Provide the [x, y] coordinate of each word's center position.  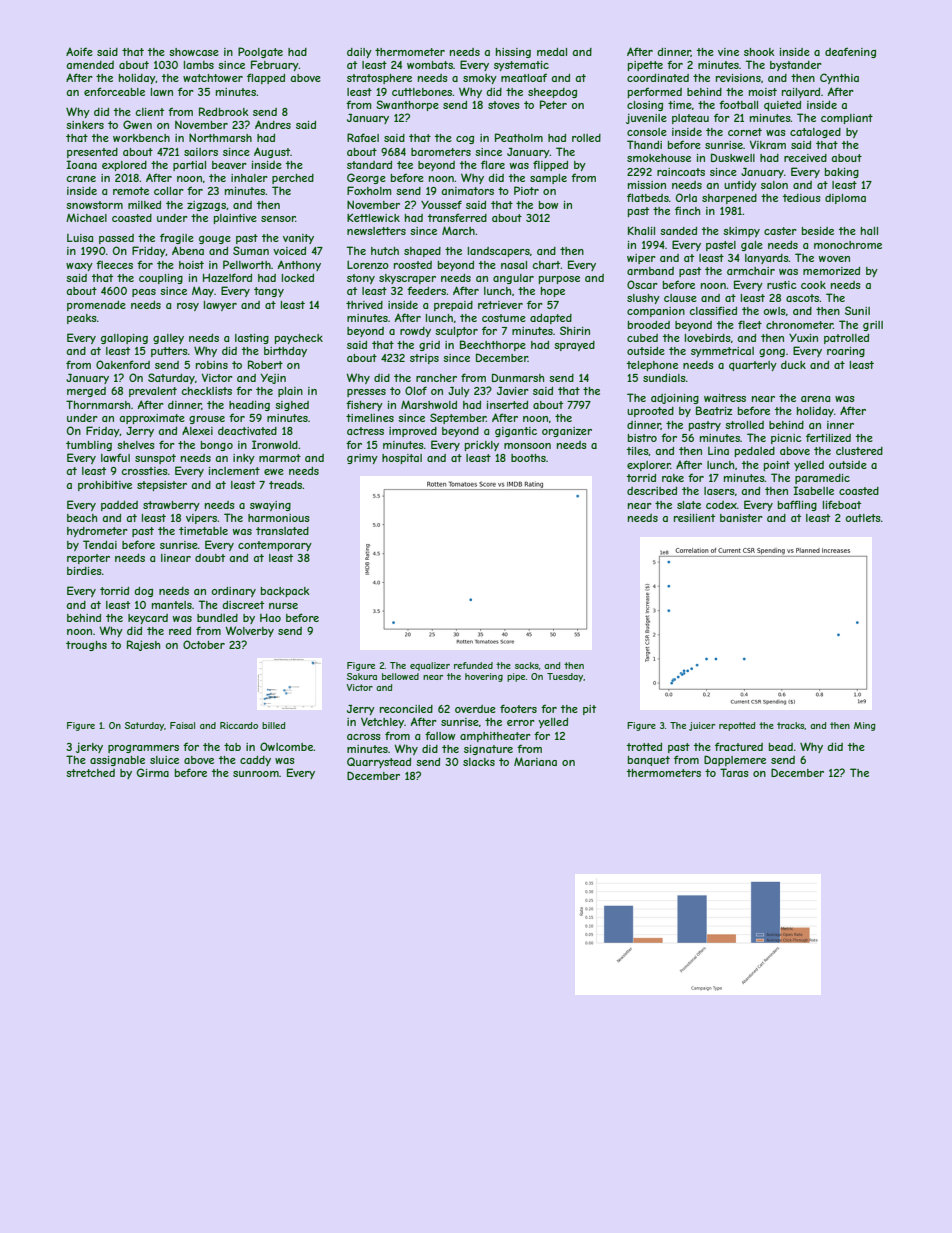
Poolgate [260, 52]
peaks [82, 319]
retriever [500, 305]
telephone [652, 366]
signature [488, 750]
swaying [270, 506]
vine [728, 52]
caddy [255, 761]
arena [815, 399]
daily [359, 53]
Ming [864, 726]
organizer [567, 432]
